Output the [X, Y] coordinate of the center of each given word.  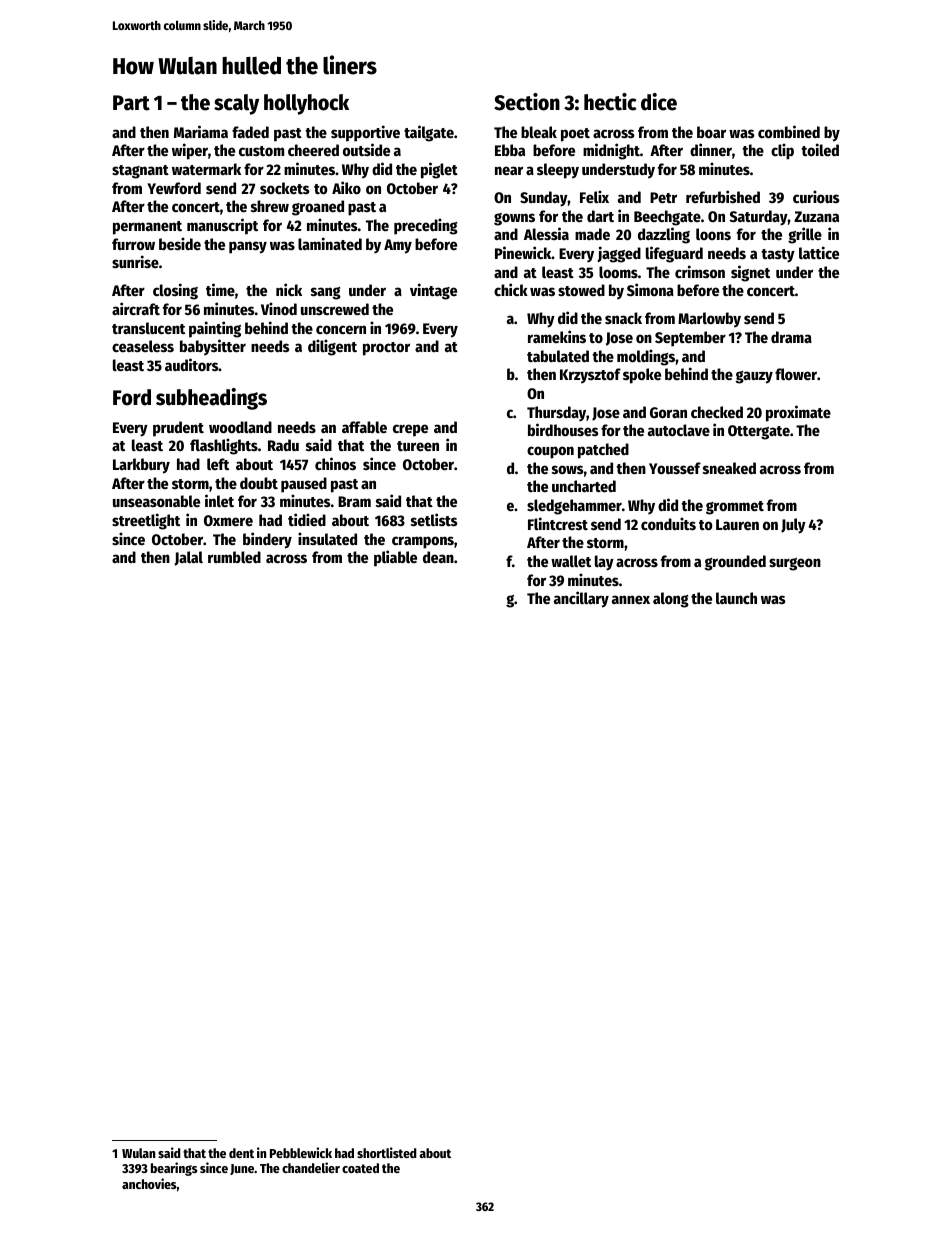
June [242, 1169]
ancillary [581, 599]
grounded [735, 563]
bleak [539, 132]
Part [131, 103]
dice [659, 102]
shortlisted [387, 1152]
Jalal [189, 558]
